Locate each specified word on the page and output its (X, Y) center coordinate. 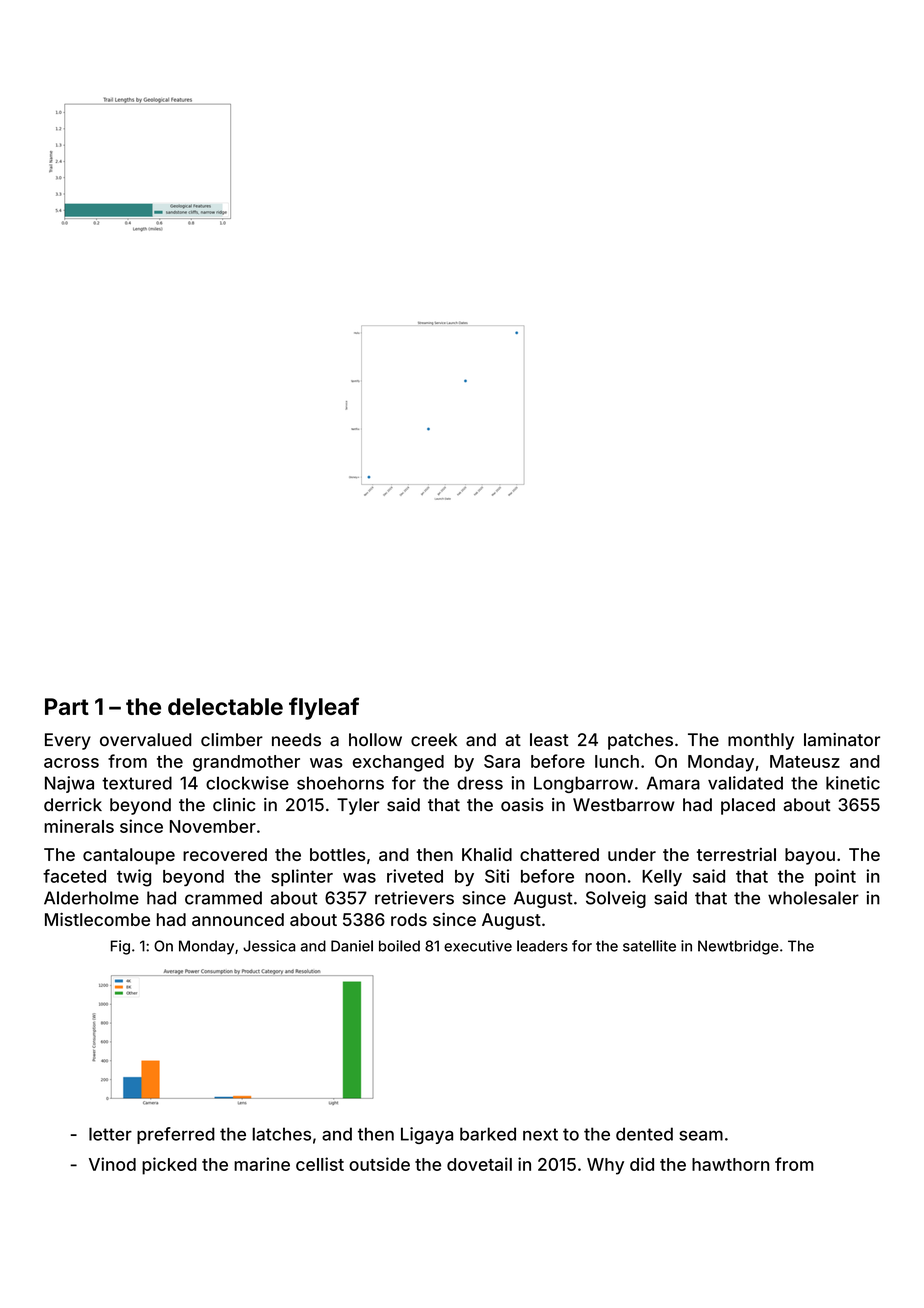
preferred (176, 1135)
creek (434, 739)
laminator (842, 740)
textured (137, 783)
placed (748, 806)
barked (488, 1134)
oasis (522, 805)
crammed (223, 898)
